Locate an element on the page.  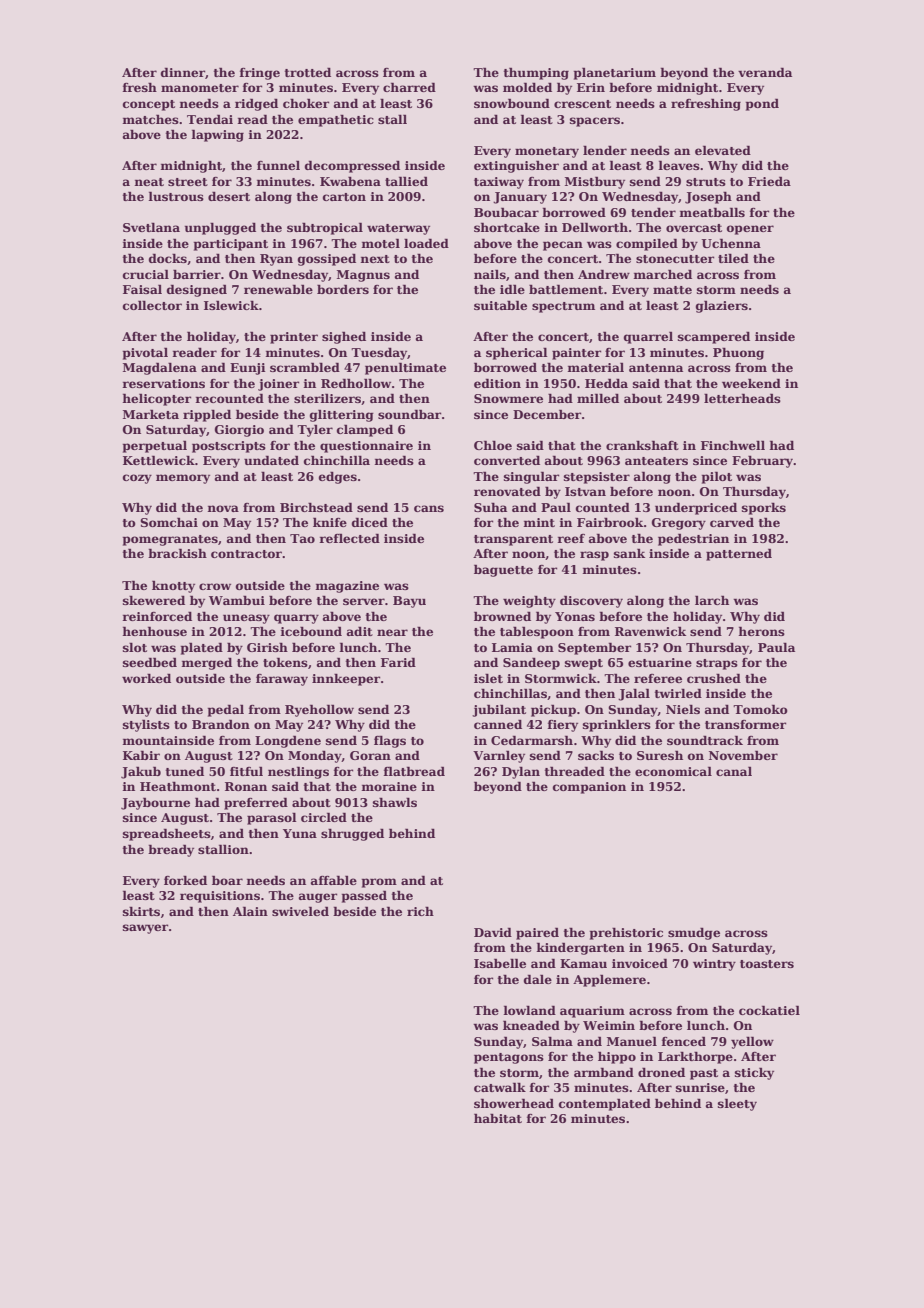
veranda is located at coordinates (765, 72).
